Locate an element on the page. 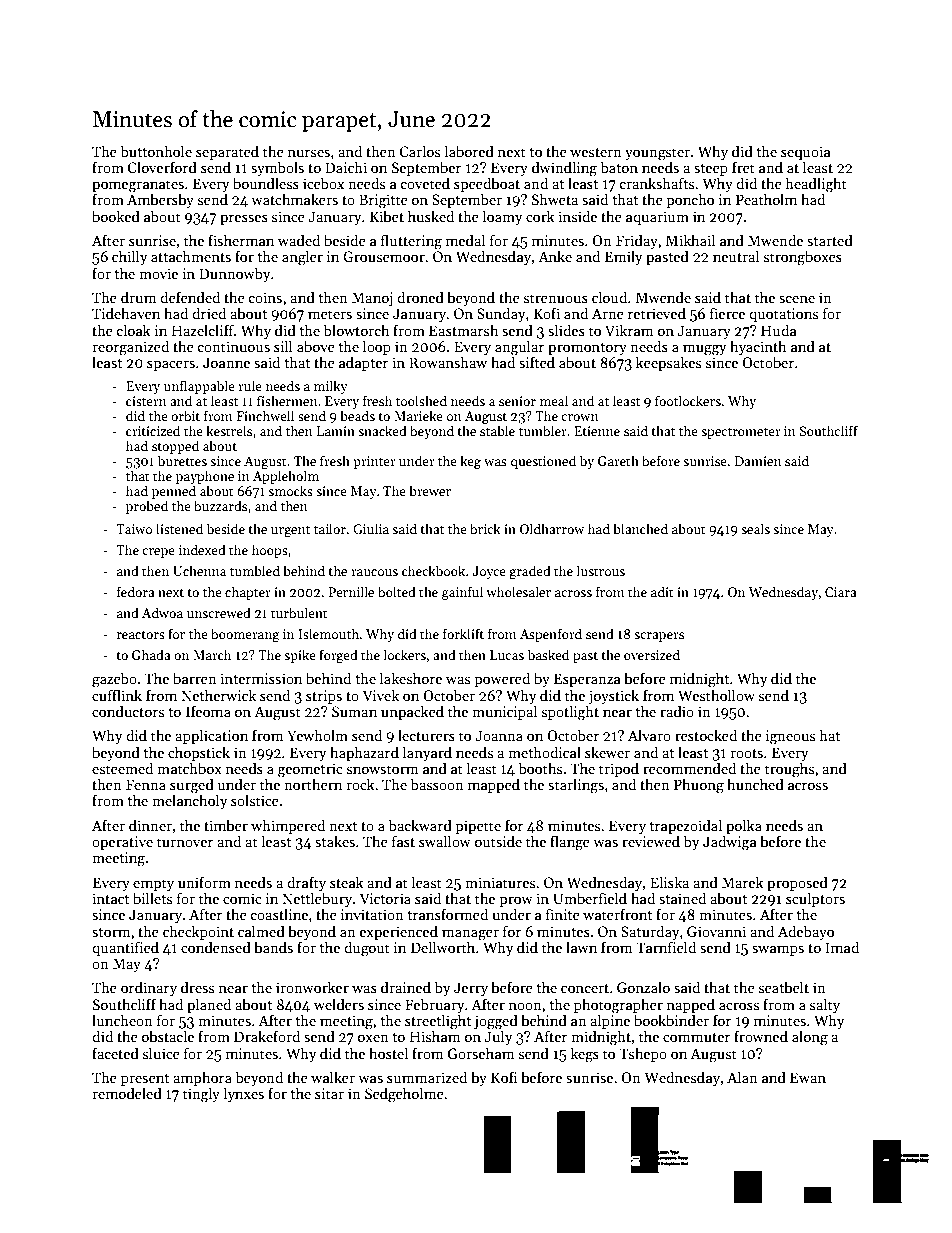 This document has width=952, height=1233. angular is located at coordinates (519, 348).
